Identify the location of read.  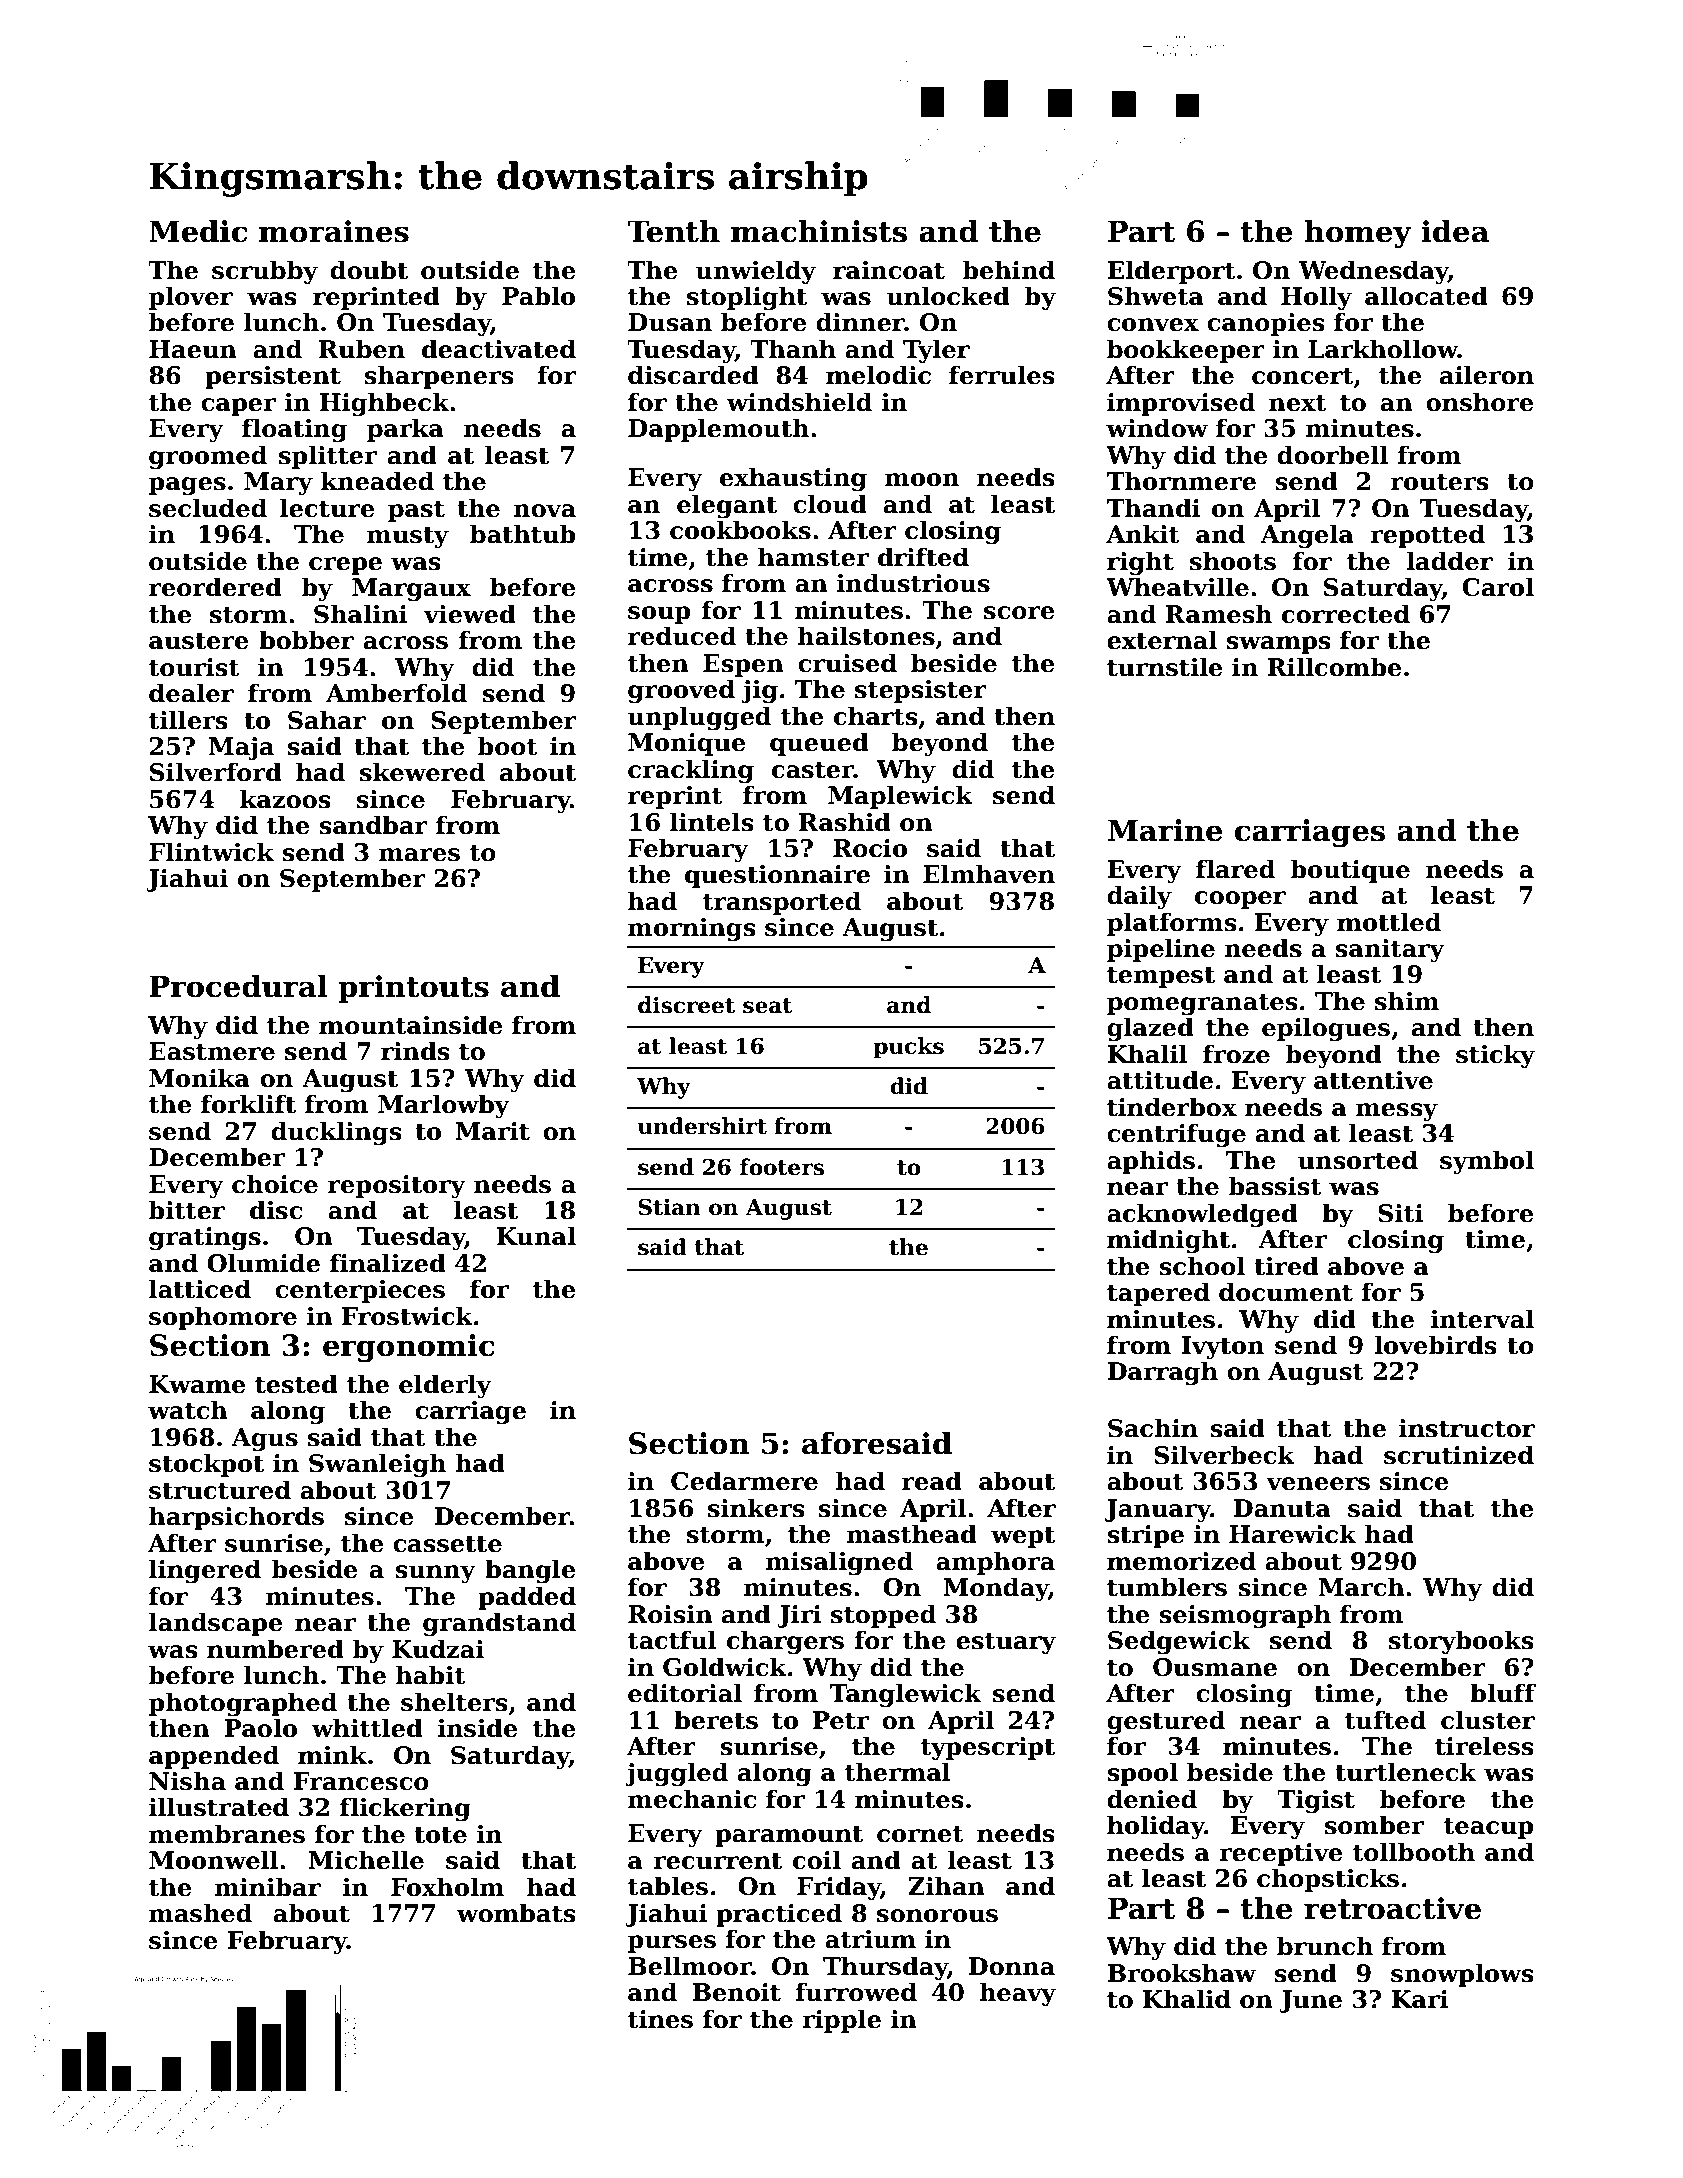
(932, 1481).
